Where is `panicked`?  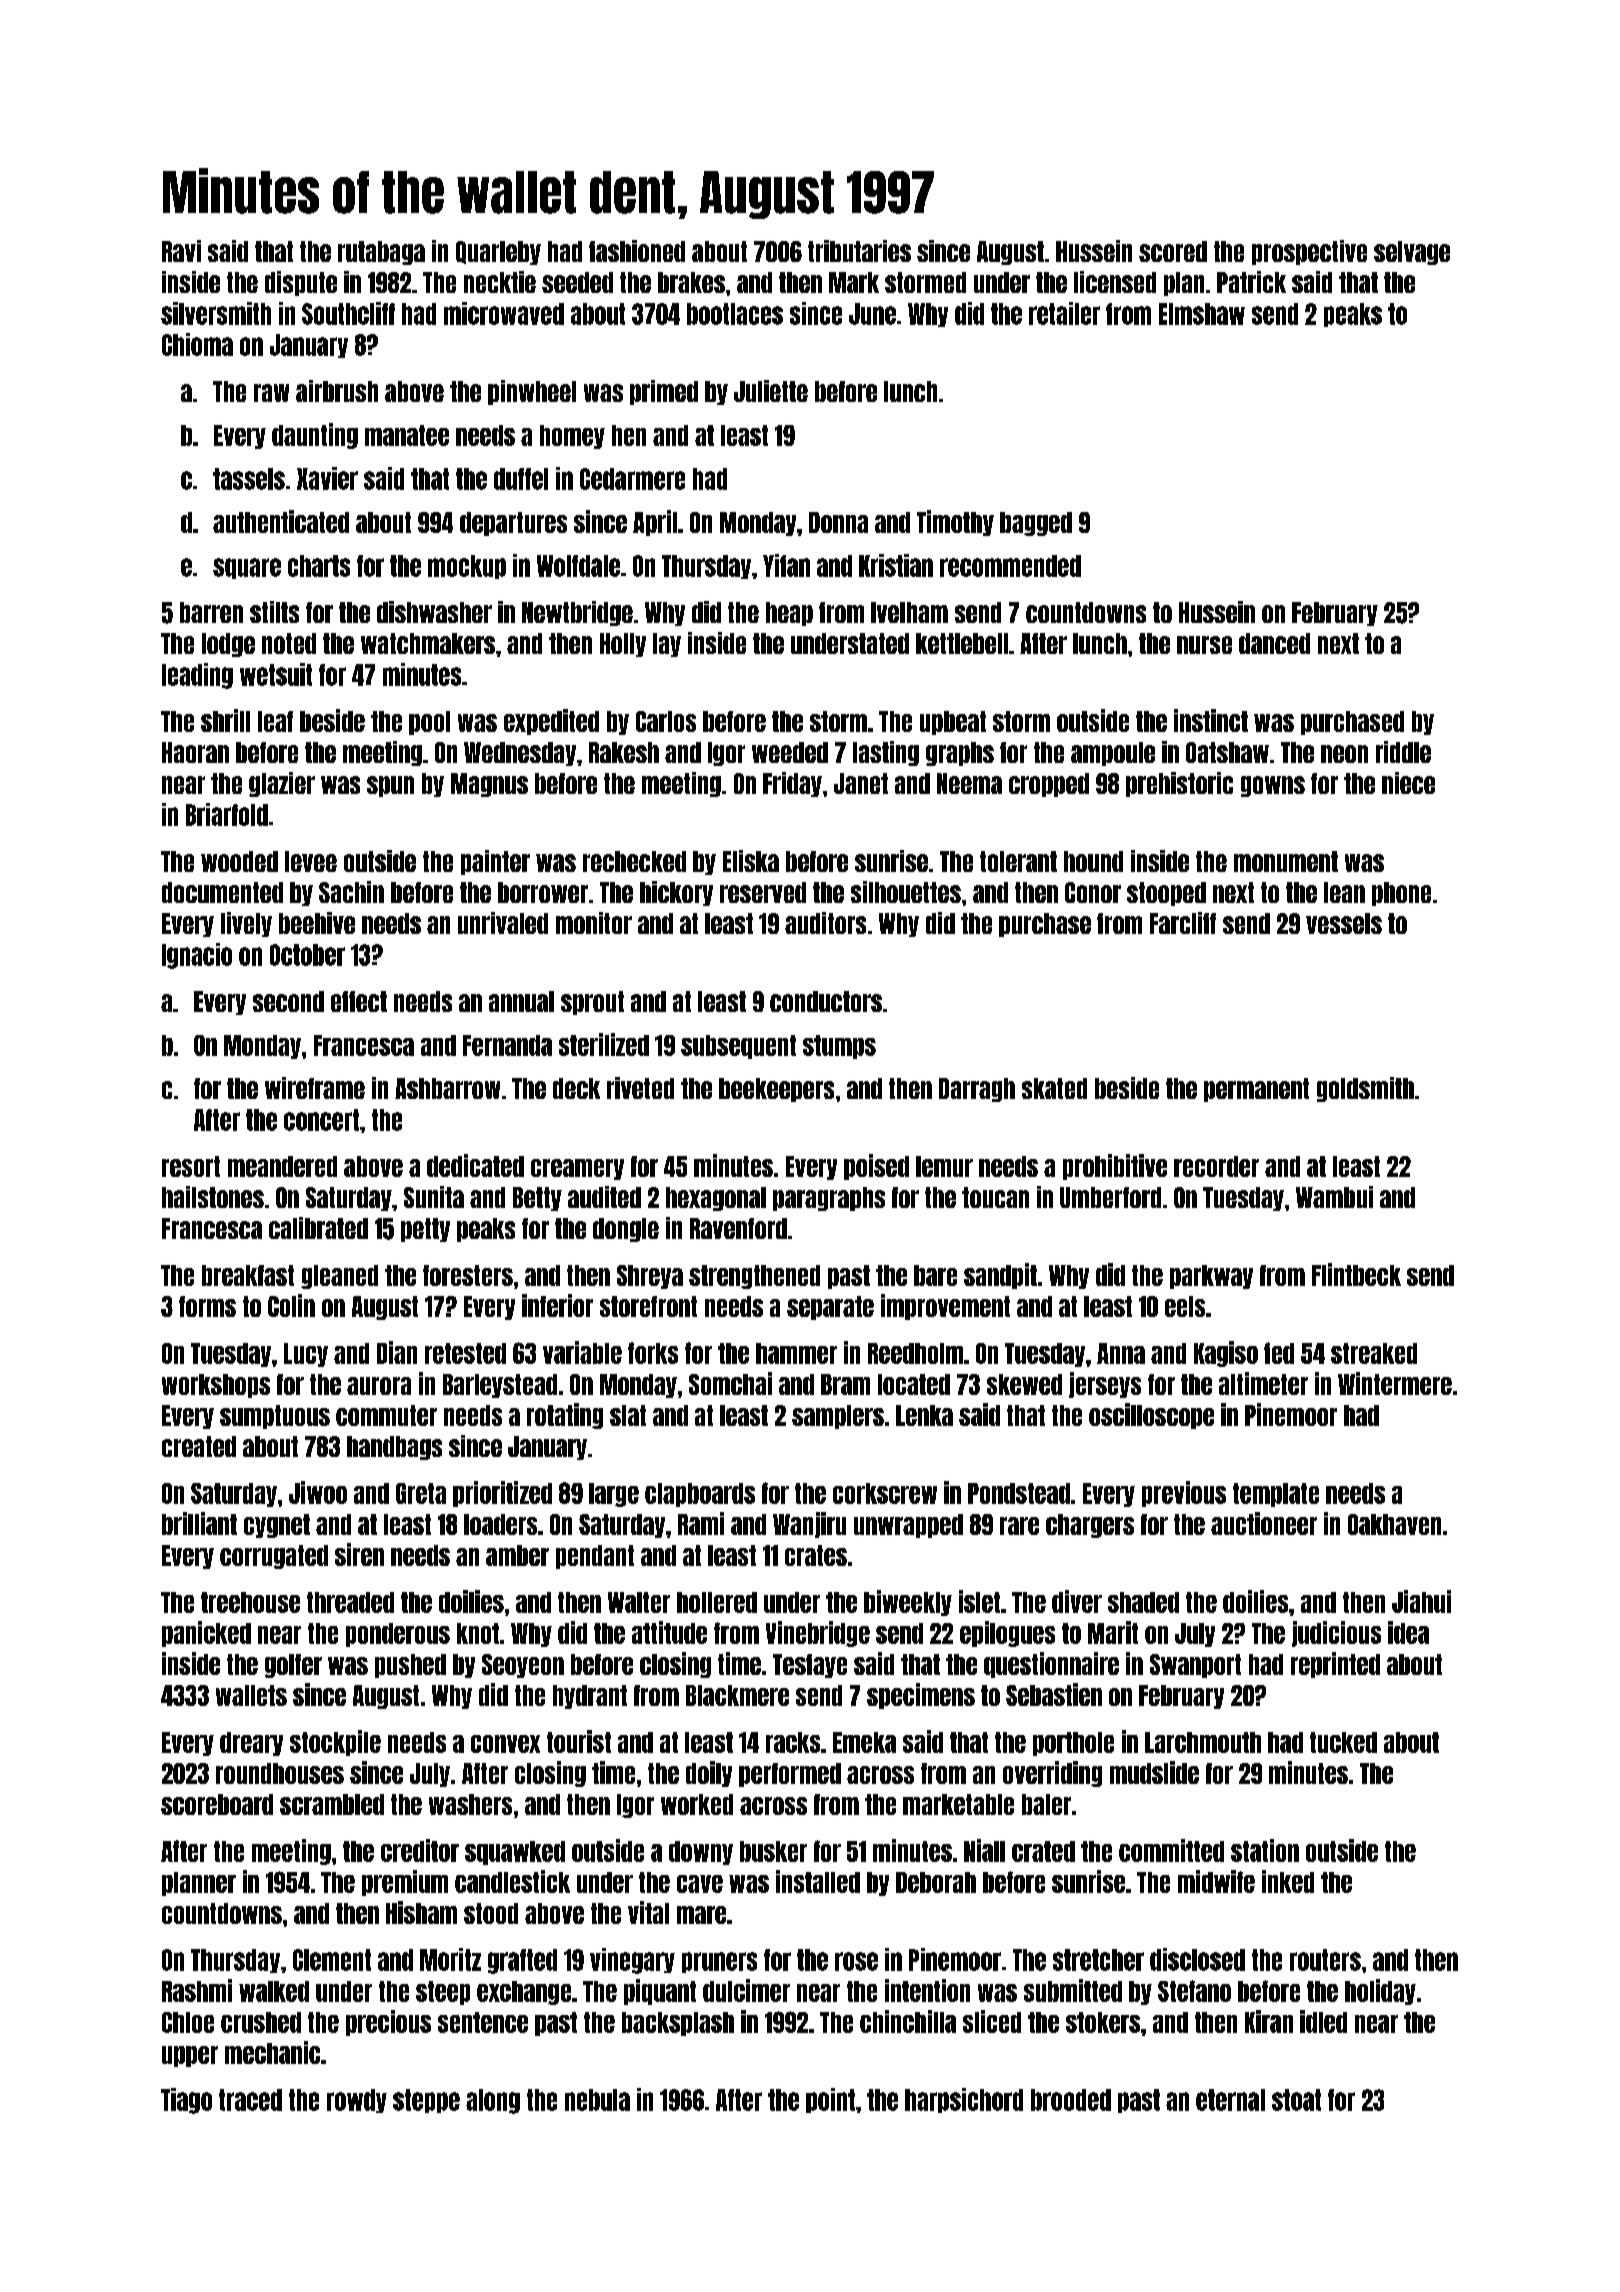 panicked is located at coordinates (206, 1634).
